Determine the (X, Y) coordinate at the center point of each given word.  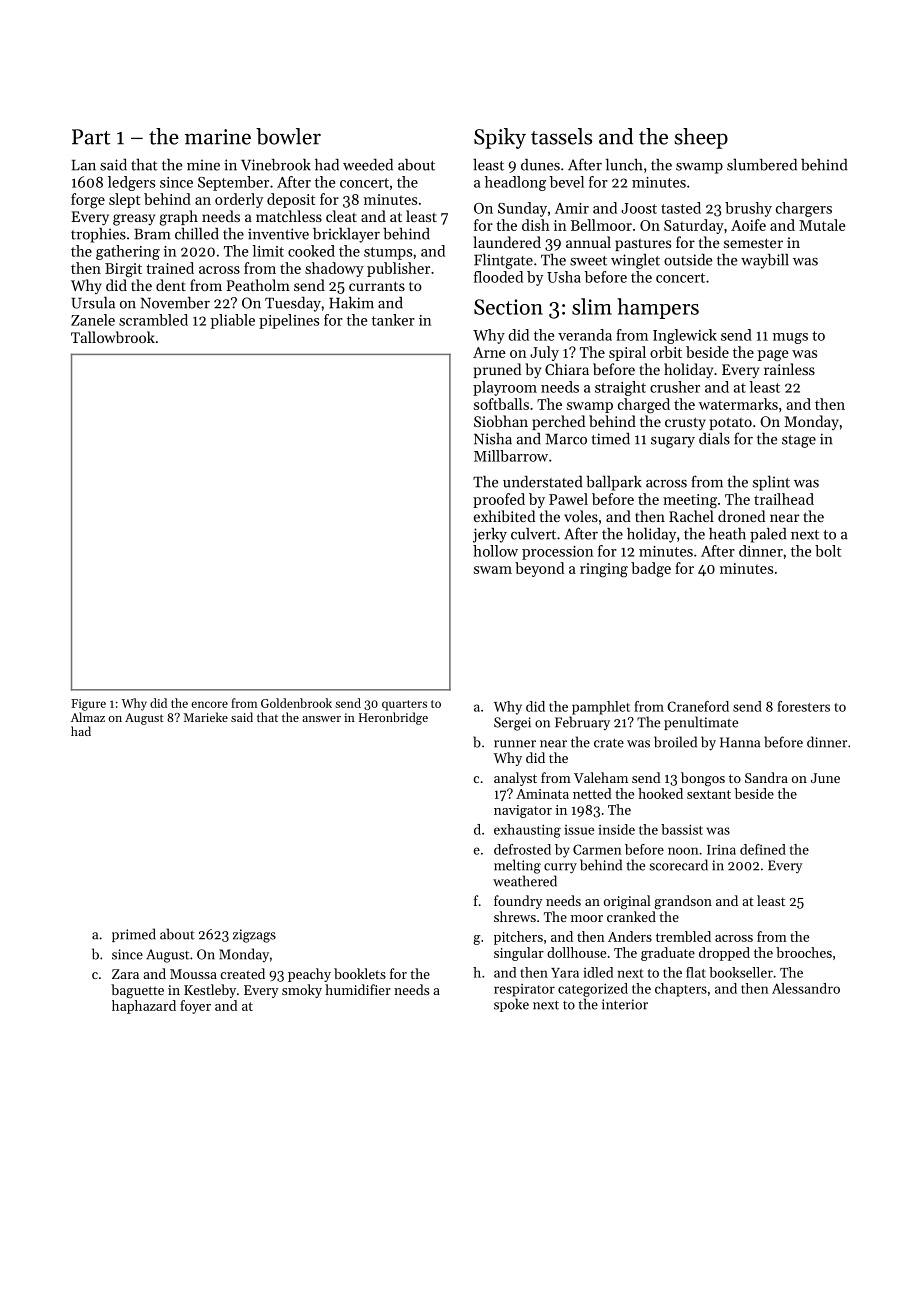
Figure (88, 705)
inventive (278, 234)
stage (799, 441)
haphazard (144, 1007)
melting (517, 866)
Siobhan (501, 421)
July (544, 353)
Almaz (88, 717)
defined (763, 849)
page (773, 356)
